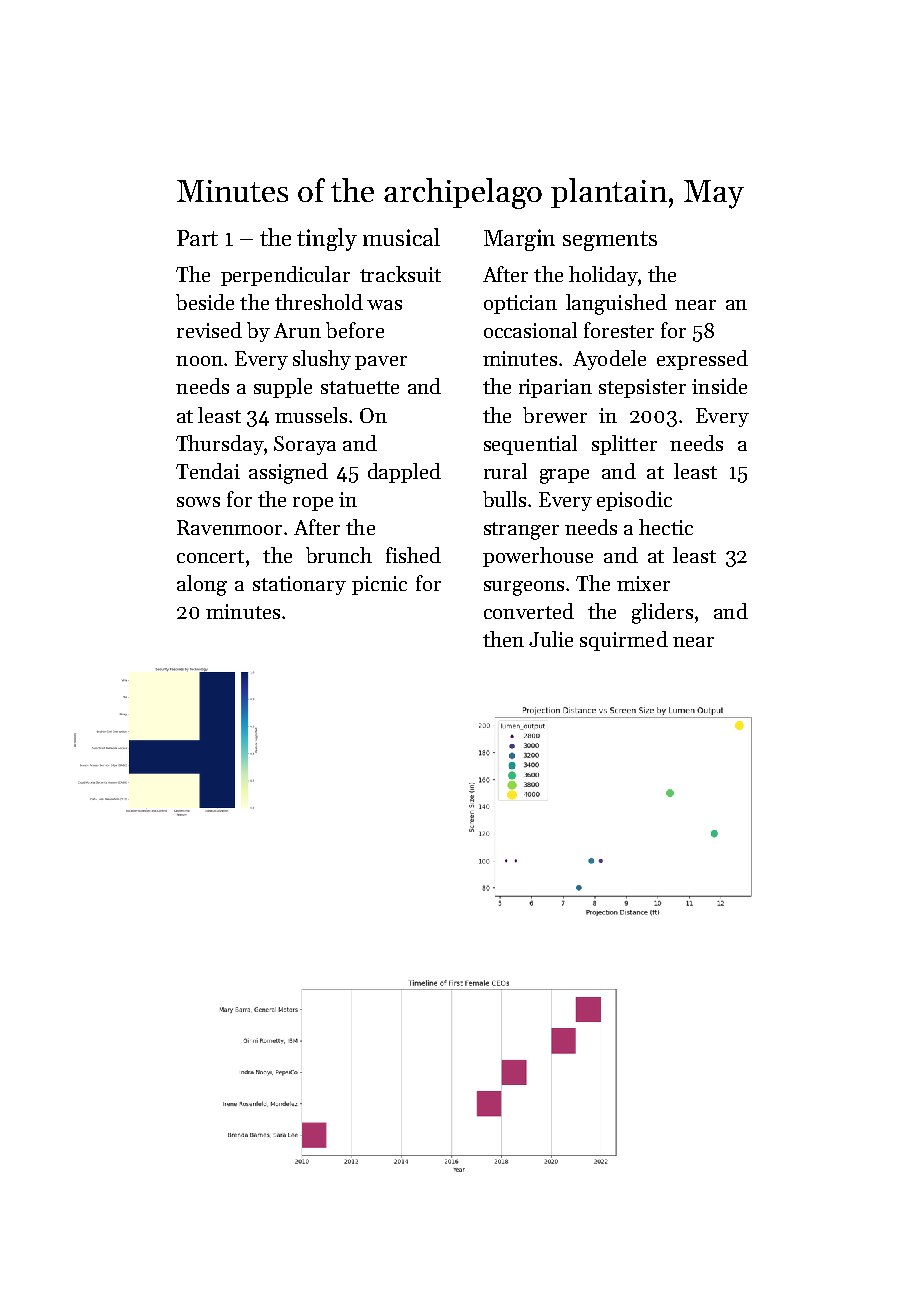 Image resolution: width=924 pixels, height=1311 pixels. I want to click on rope, so click(313, 504).
